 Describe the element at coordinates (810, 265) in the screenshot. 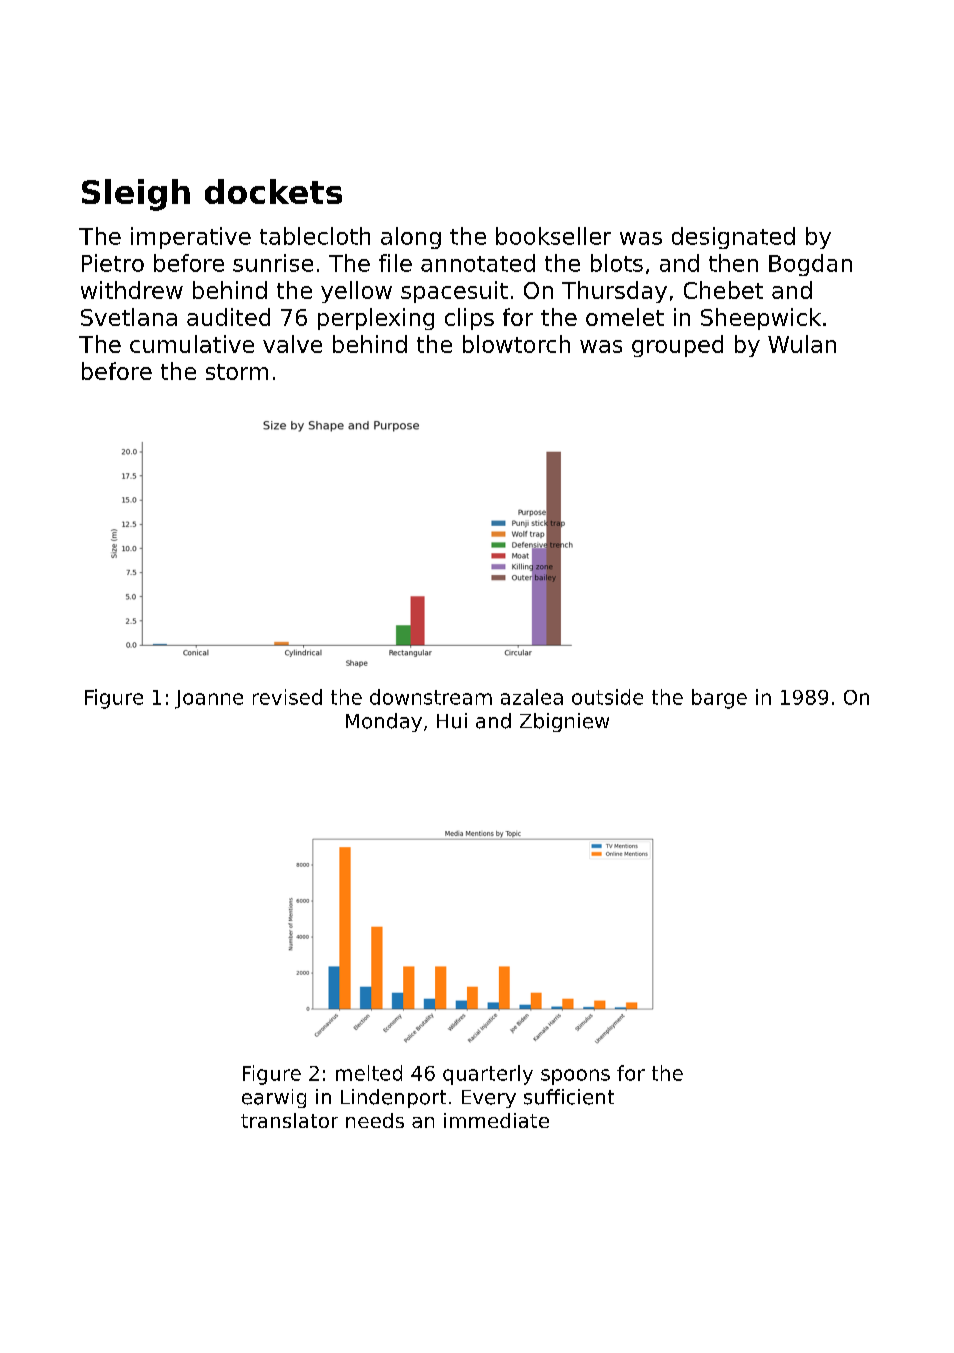

I see `Bogdan` at that location.
